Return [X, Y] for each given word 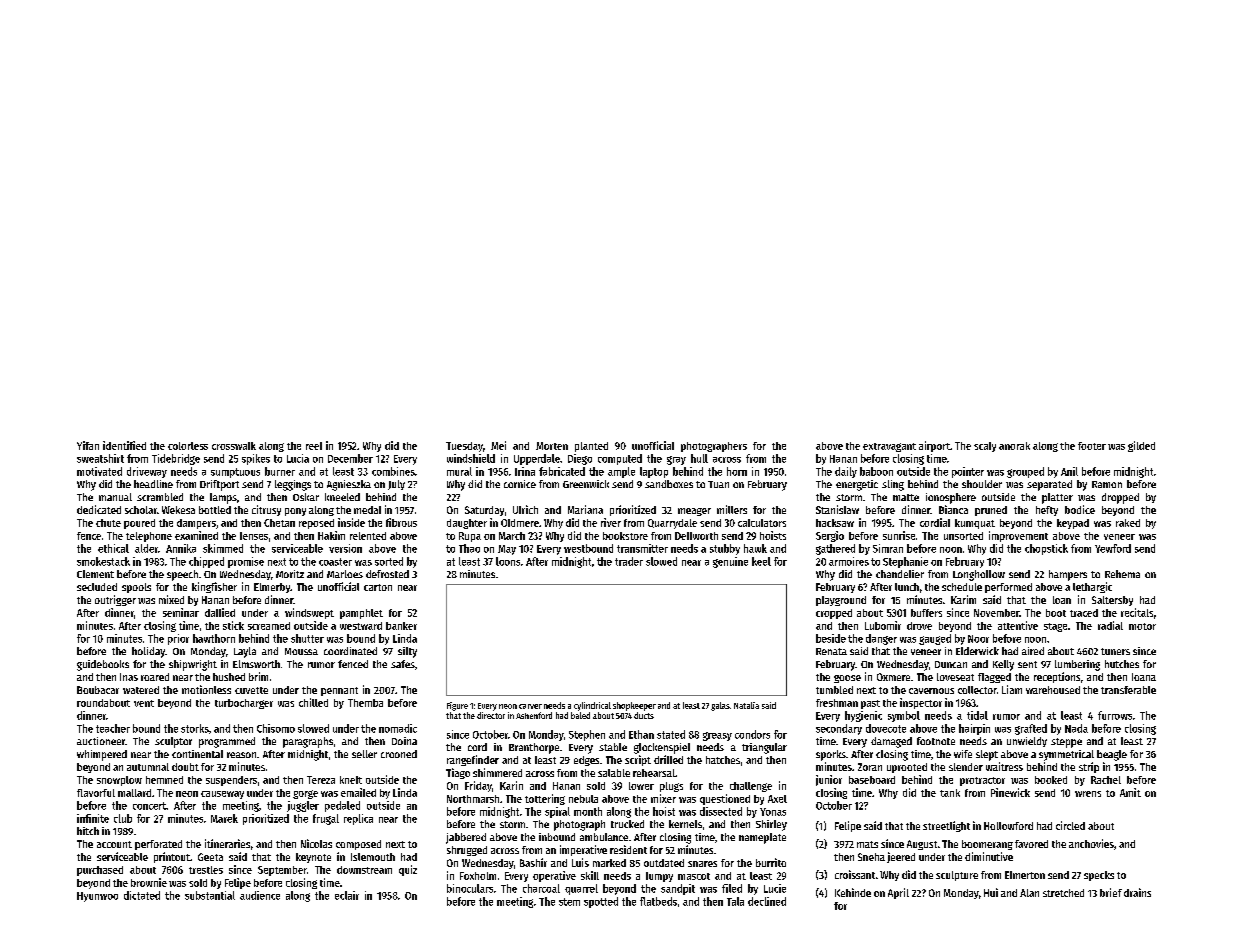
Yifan [88, 445]
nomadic [398, 728]
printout [172, 857]
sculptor [173, 742]
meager [694, 512]
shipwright [193, 665]
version [345, 548]
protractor [982, 781]
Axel [777, 799]
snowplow [119, 781]
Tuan [718, 484]
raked [1128, 523]
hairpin [974, 729]
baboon [876, 471]
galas [720, 706]
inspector [921, 703]
